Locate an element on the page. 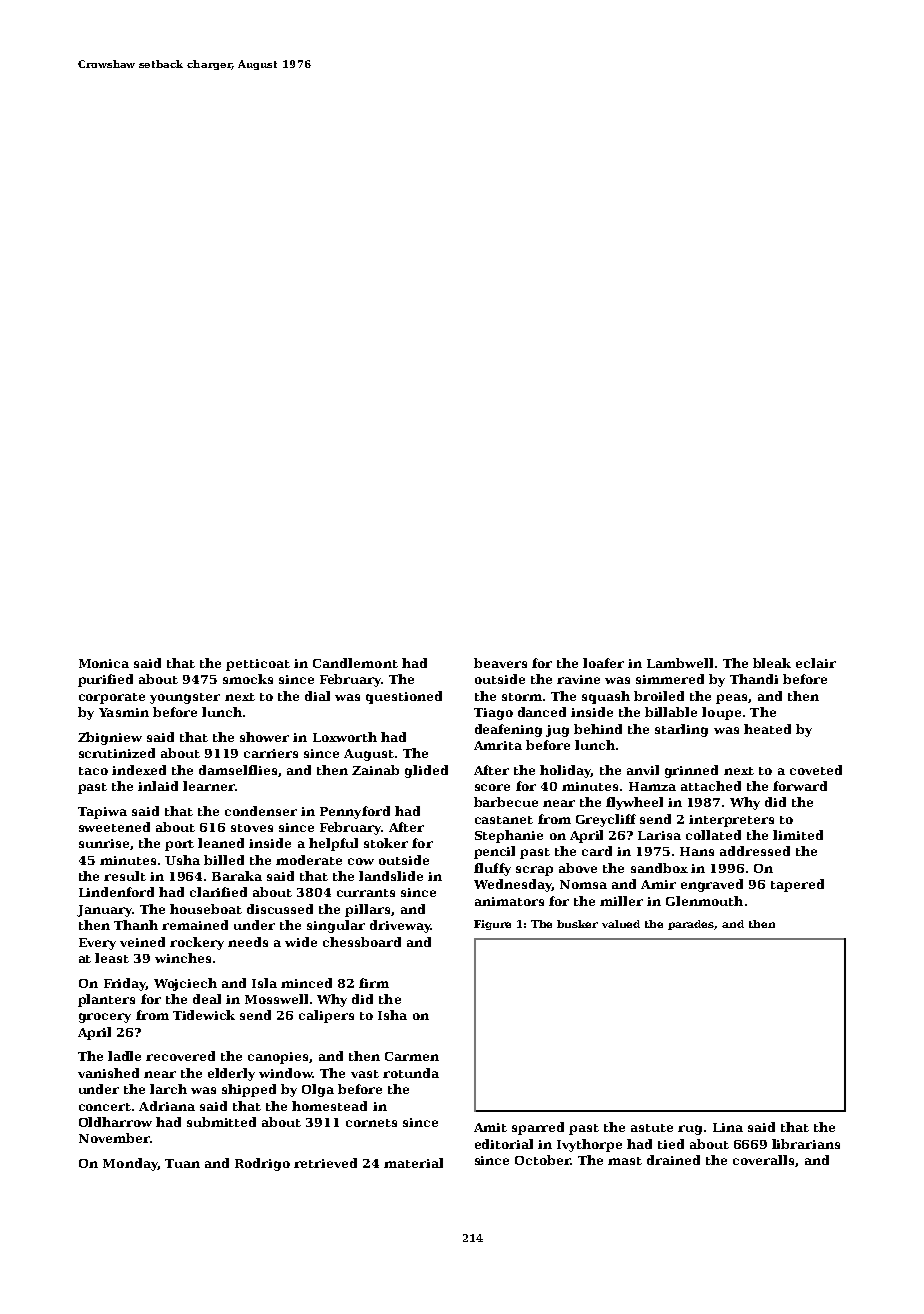 The image size is (924, 1314). loupe is located at coordinates (721, 713).
